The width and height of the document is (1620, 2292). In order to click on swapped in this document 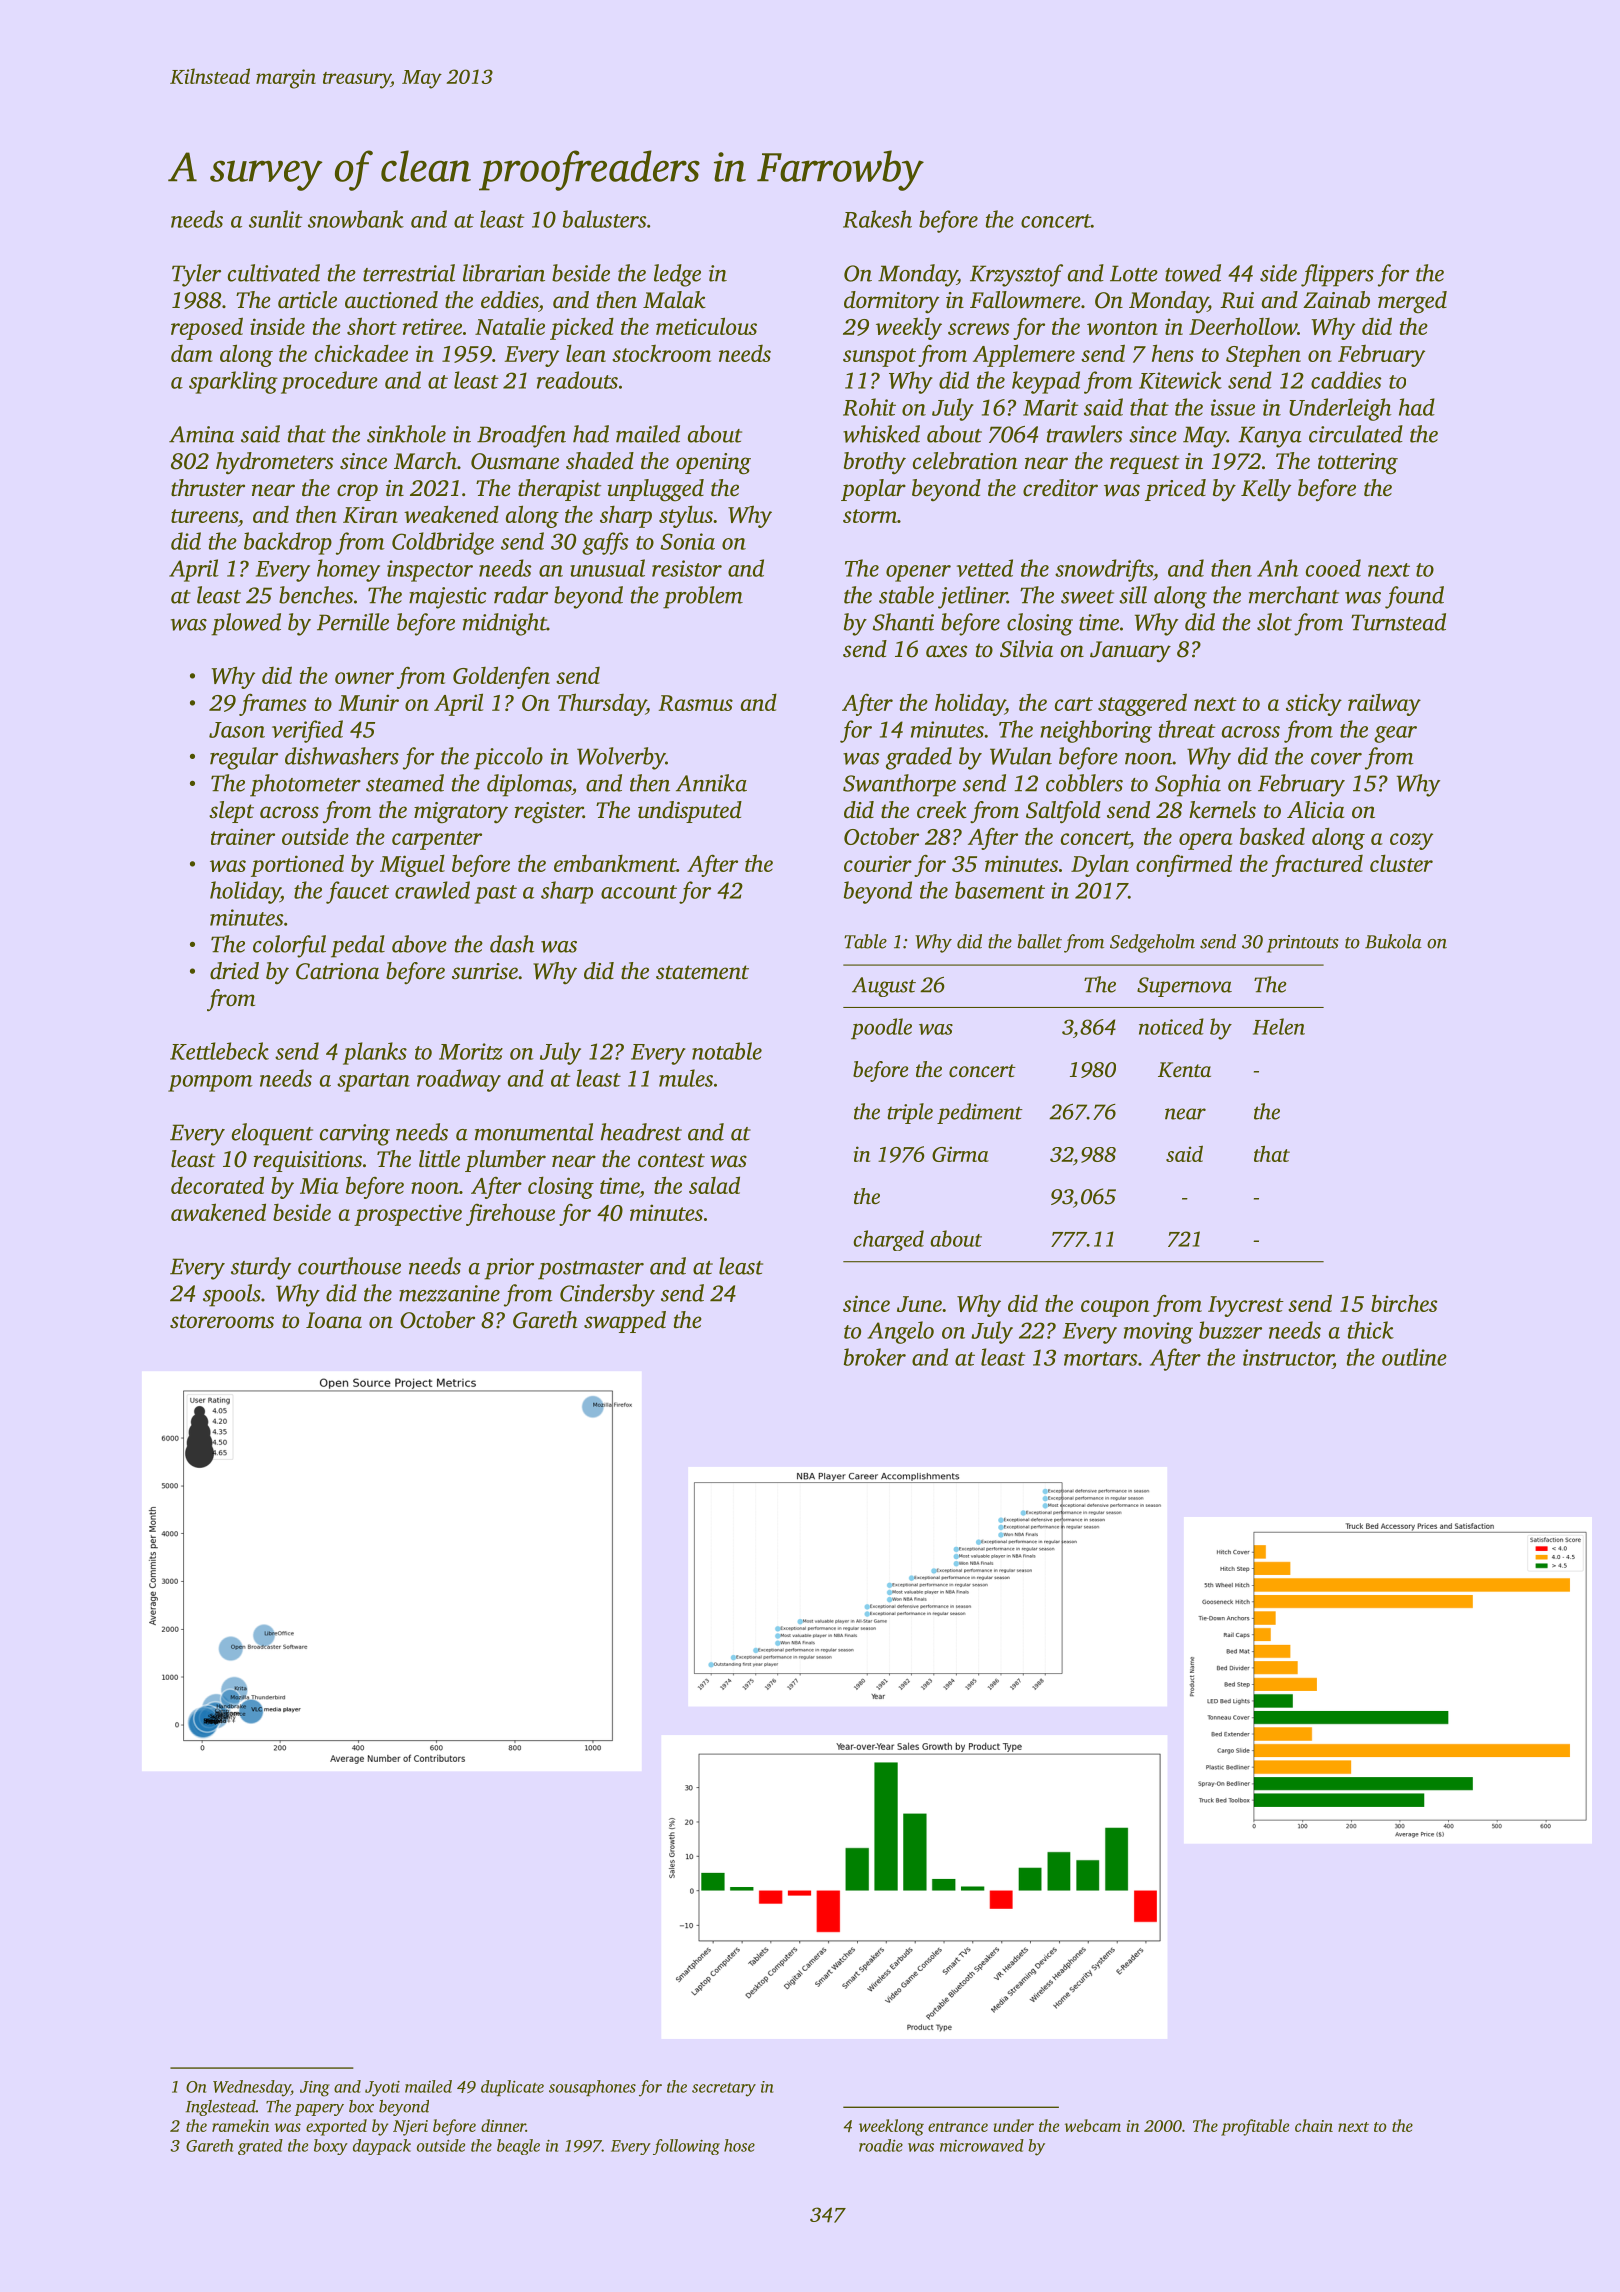, I will do `click(625, 1322)`.
